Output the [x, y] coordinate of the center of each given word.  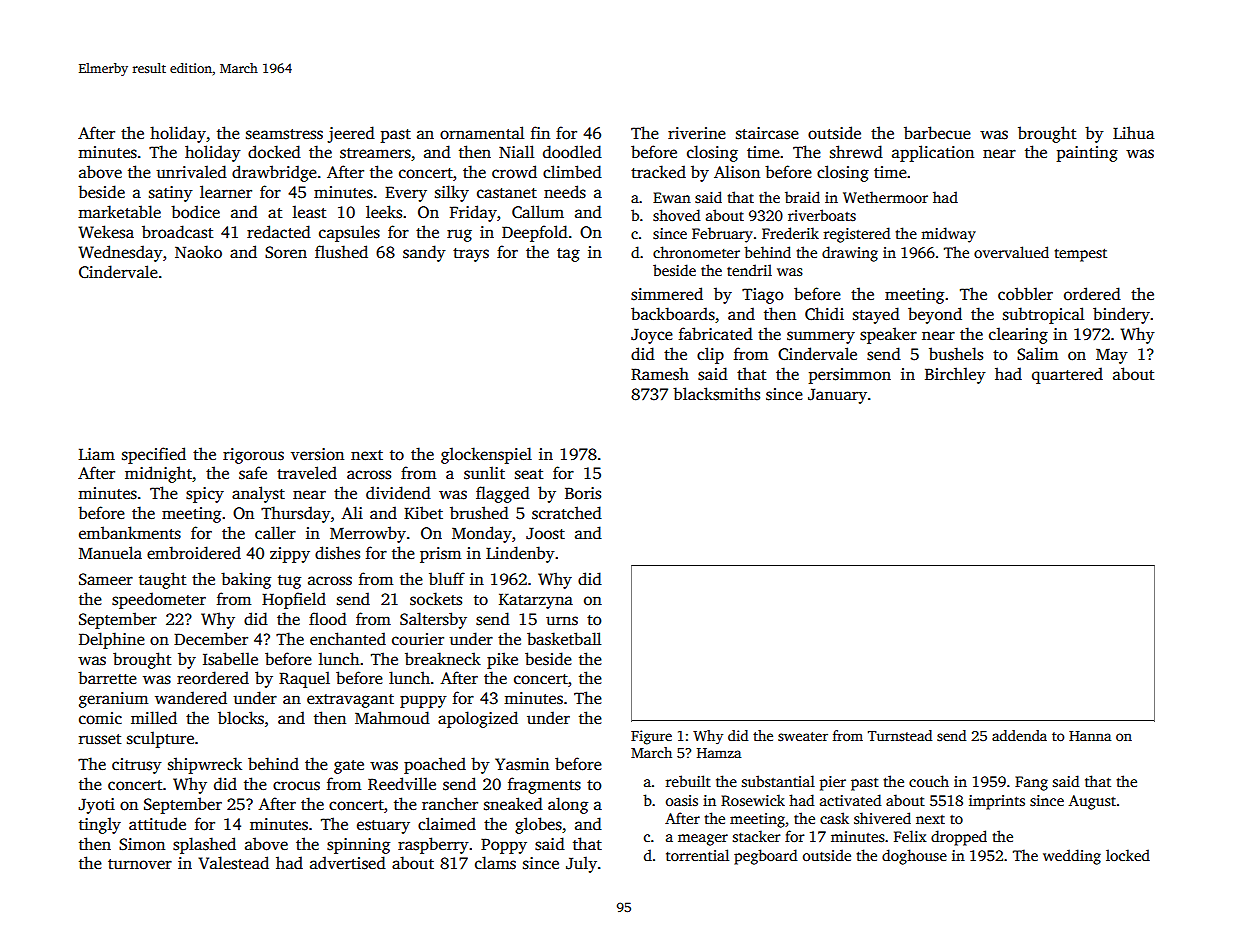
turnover [140, 864]
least [309, 212]
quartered [1067, 375]
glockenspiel [486, 455]
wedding [1072, 857]
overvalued [1011, 252]
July [581, 864]
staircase [767, 133]
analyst [258, 494]
